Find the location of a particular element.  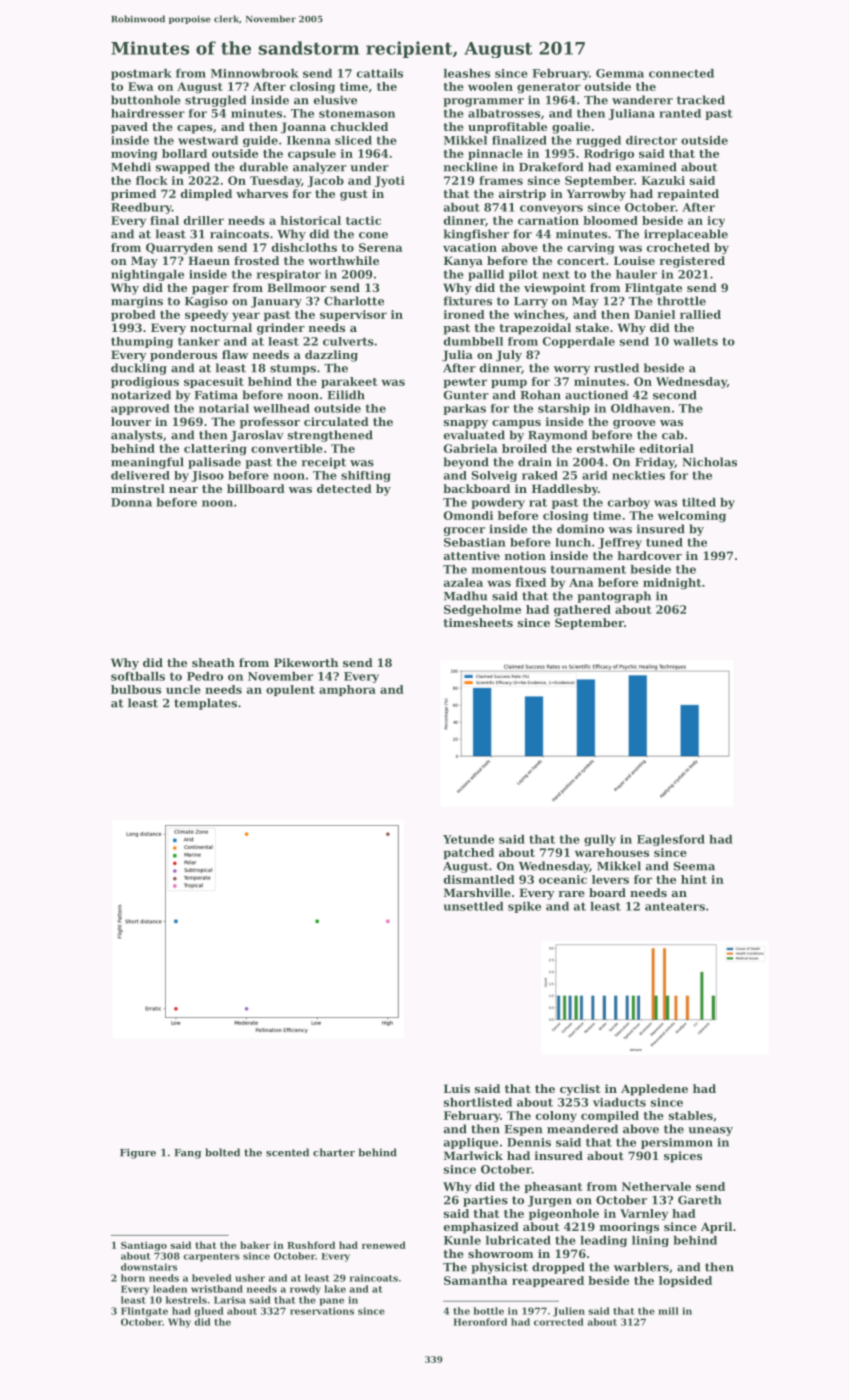

fixed is located at coordinates (531, 582).
